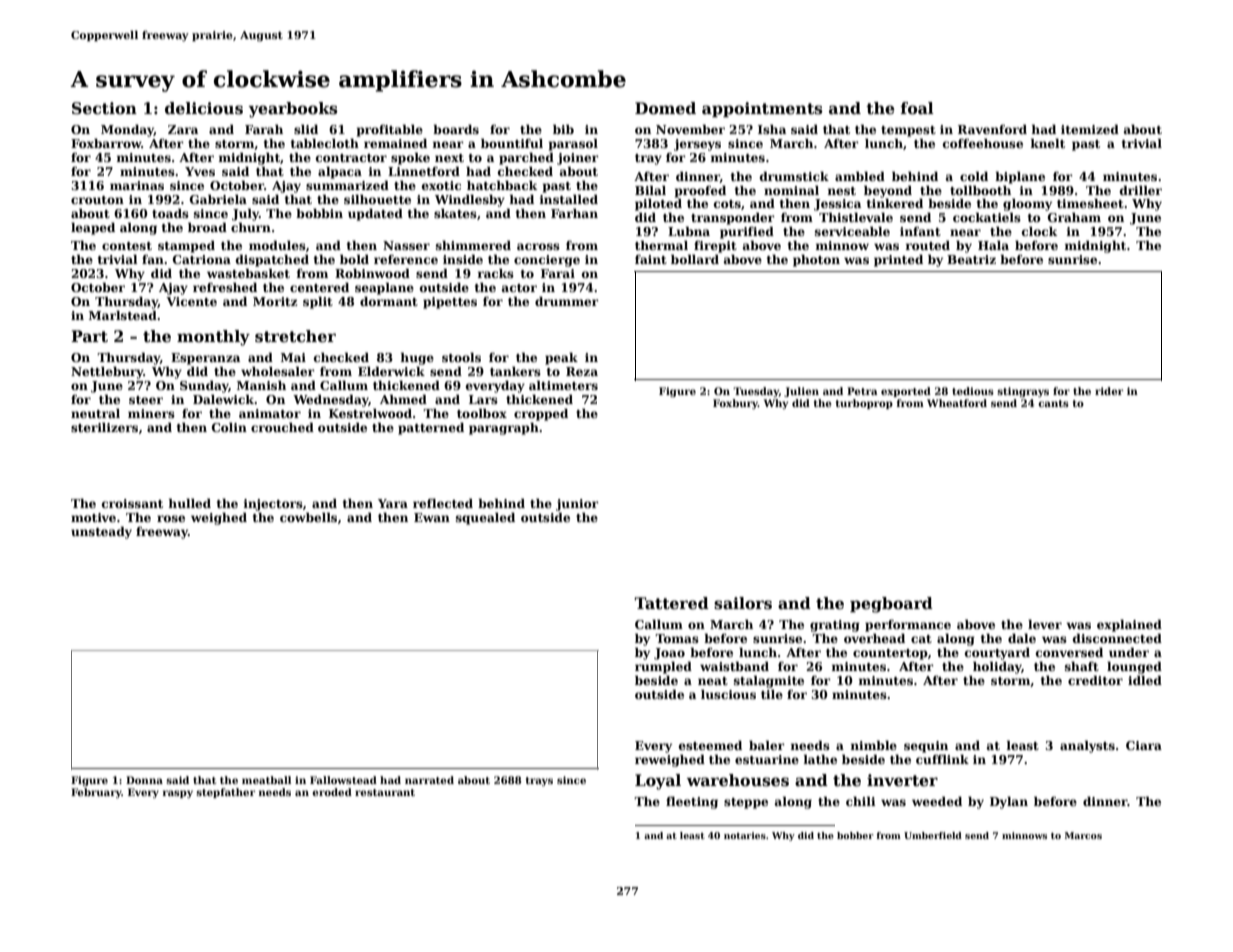 The width and height of the image is (1233, 952). I want to click on Colin, so click(229, 427).
